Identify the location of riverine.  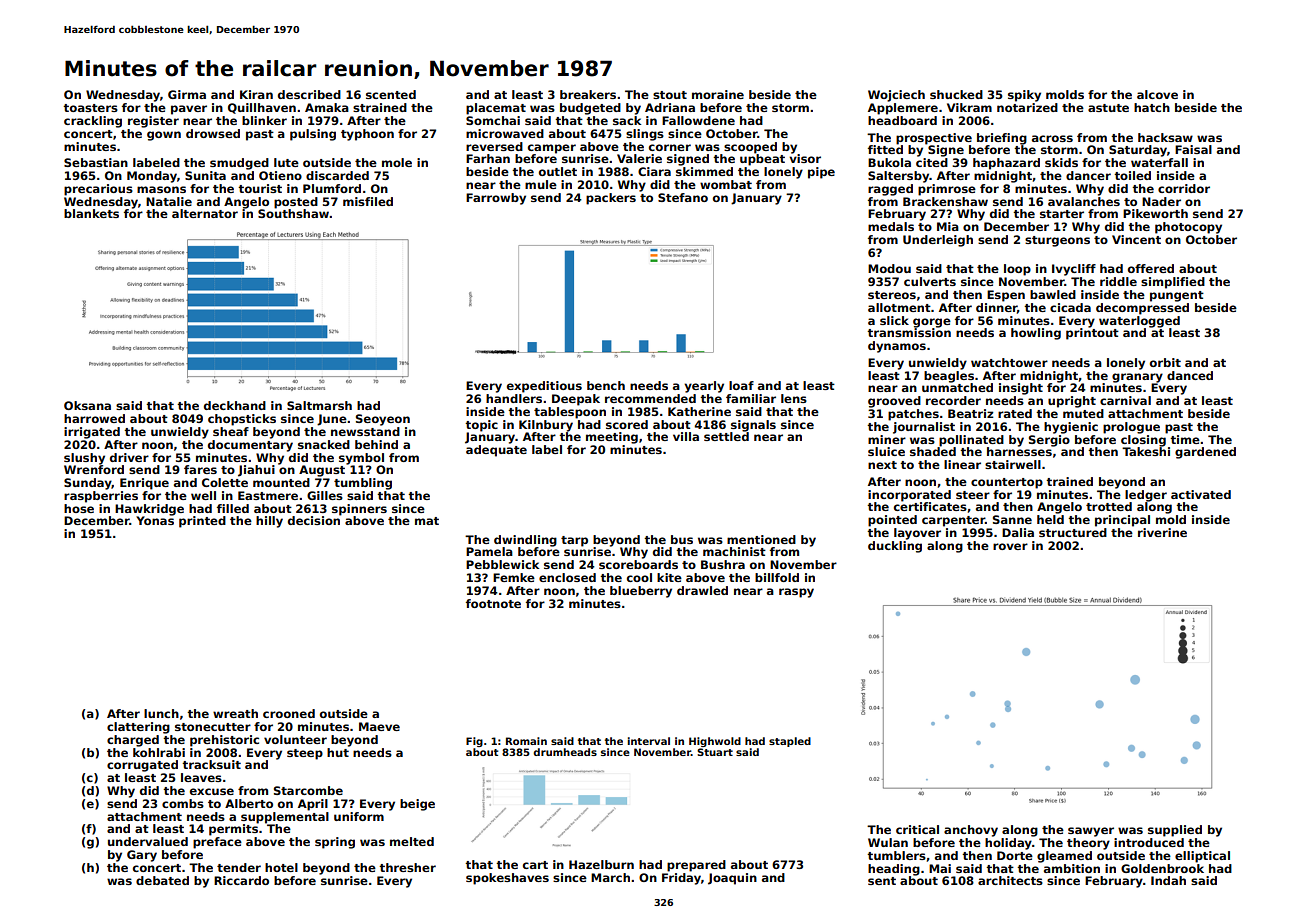
(1162, 532).
